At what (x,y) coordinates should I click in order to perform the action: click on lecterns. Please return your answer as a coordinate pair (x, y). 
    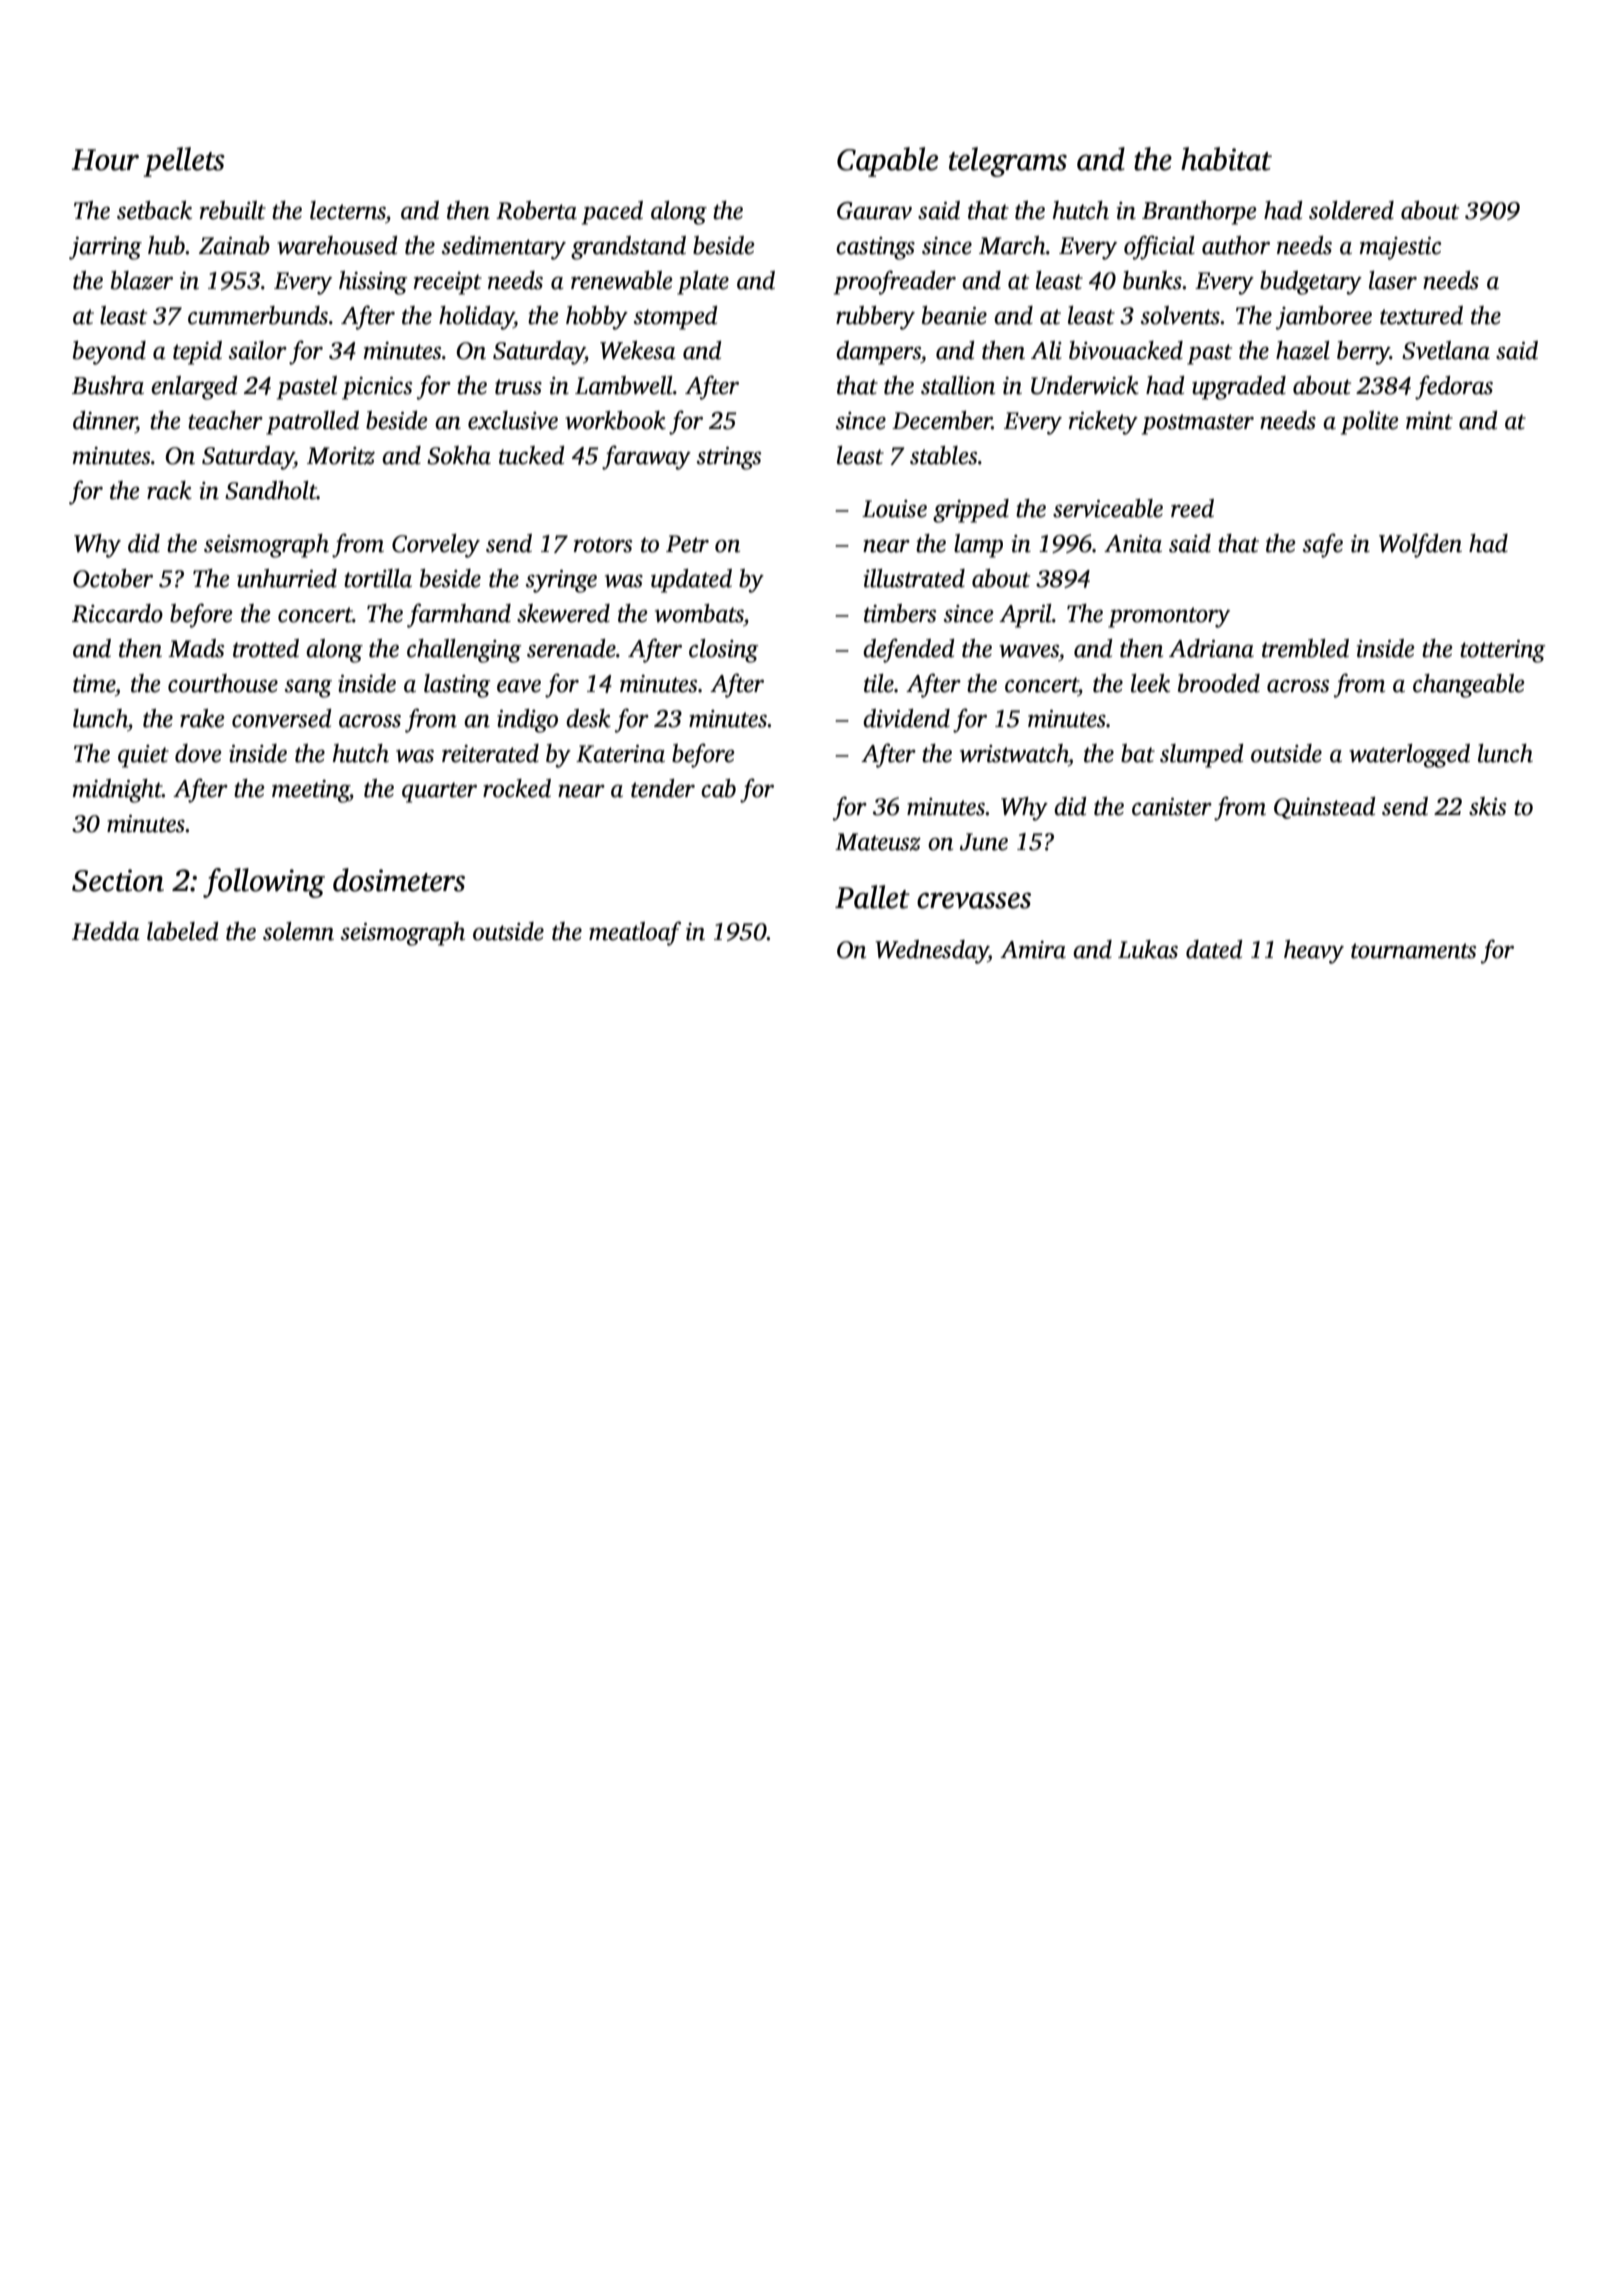
    Looking at the image, I should click on (348, 210).
